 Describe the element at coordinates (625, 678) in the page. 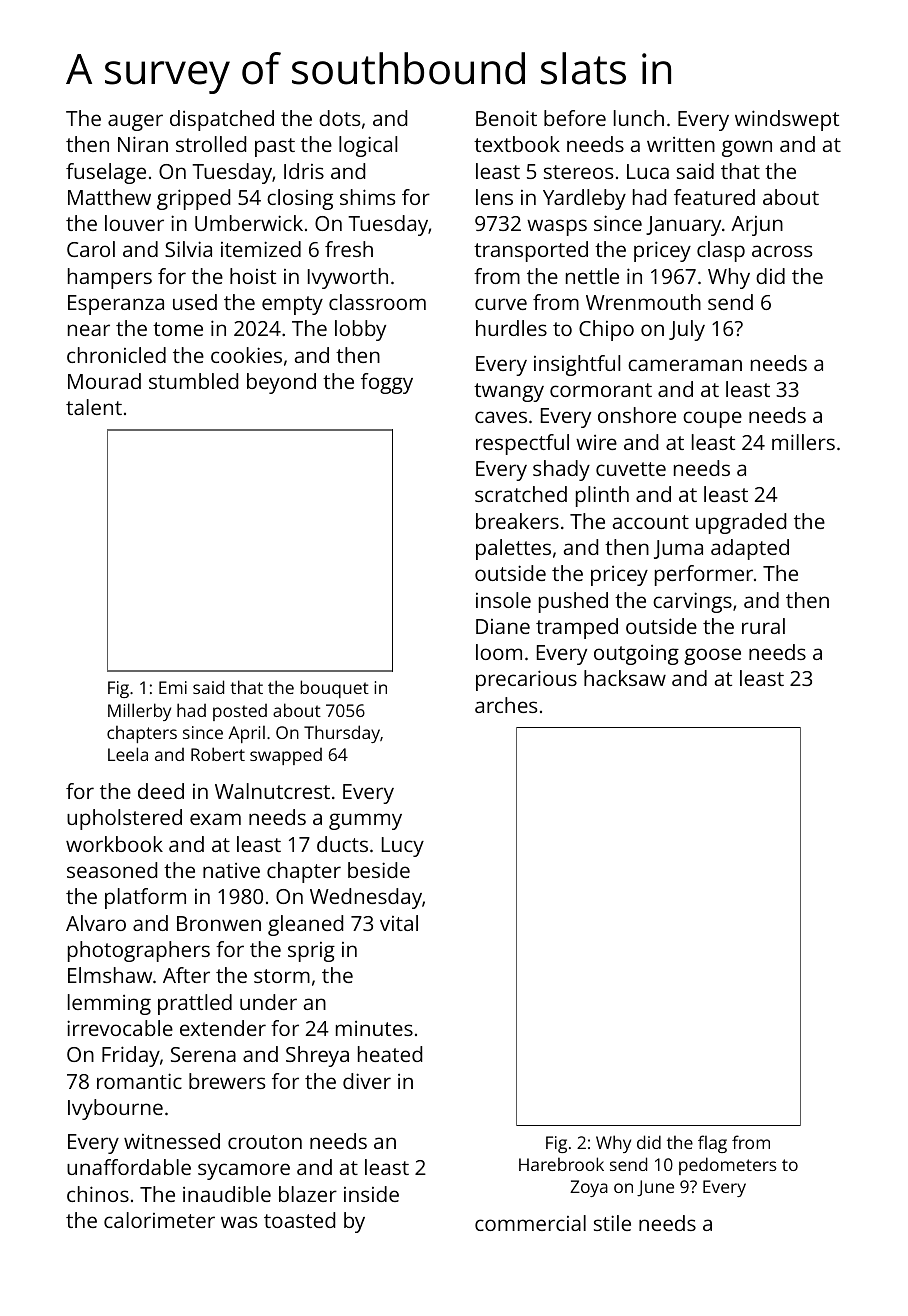

I see `hacksaw` at that location.
